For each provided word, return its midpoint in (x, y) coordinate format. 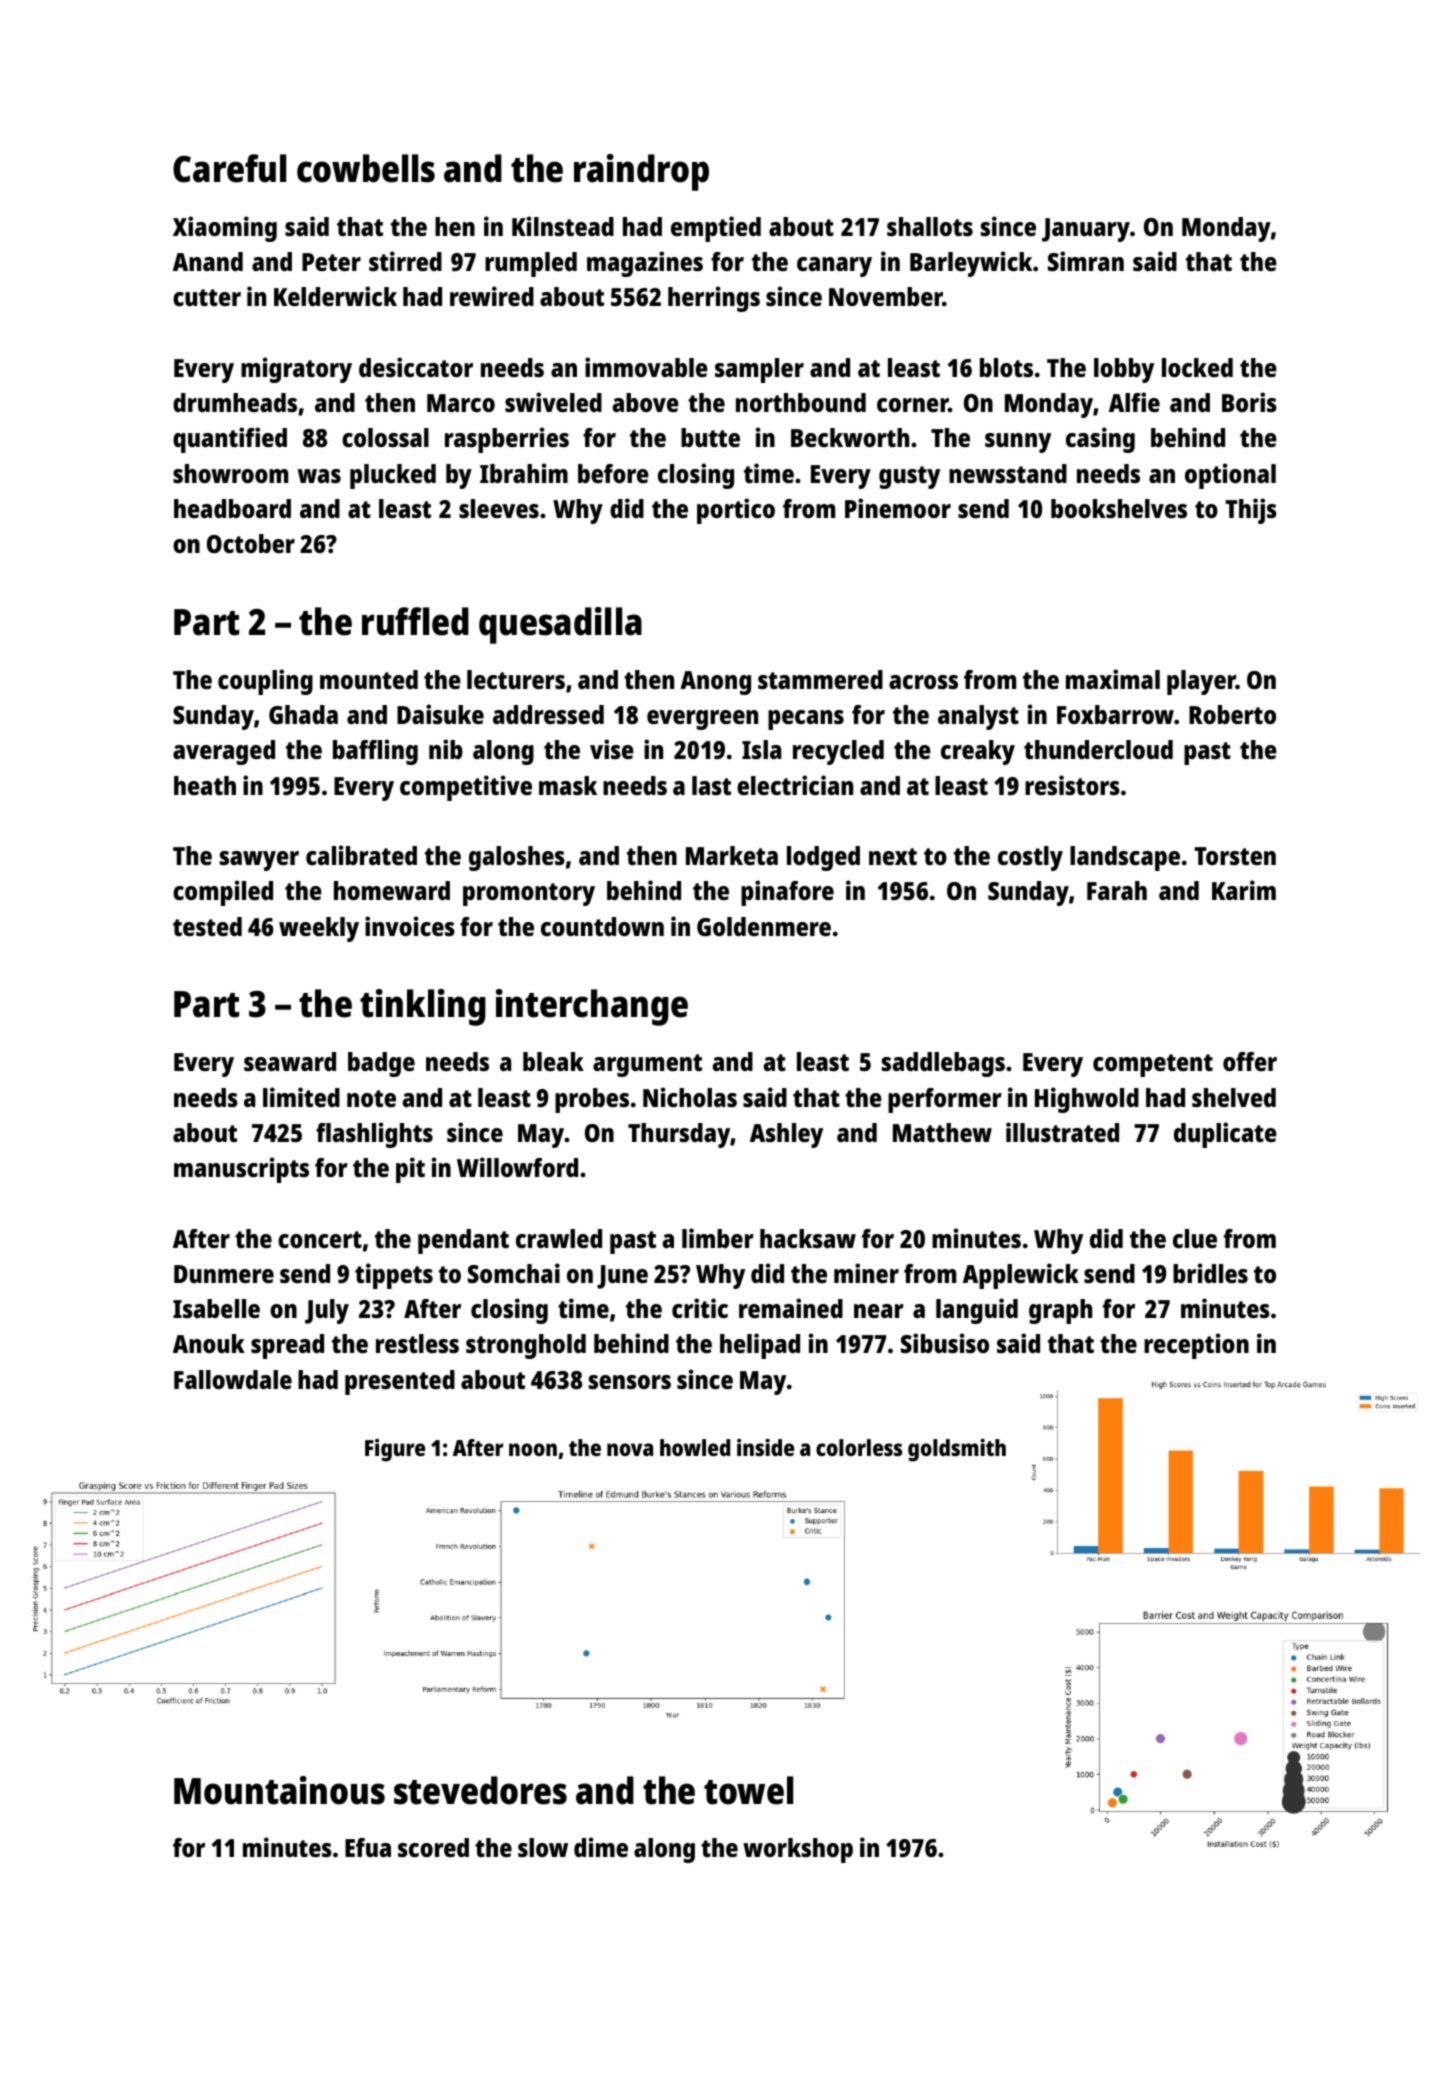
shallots (930, 226)
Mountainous (279, 1790)
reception (1196, 1346)
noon (533, 1449)
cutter (207, 297)
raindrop (641, 172)
